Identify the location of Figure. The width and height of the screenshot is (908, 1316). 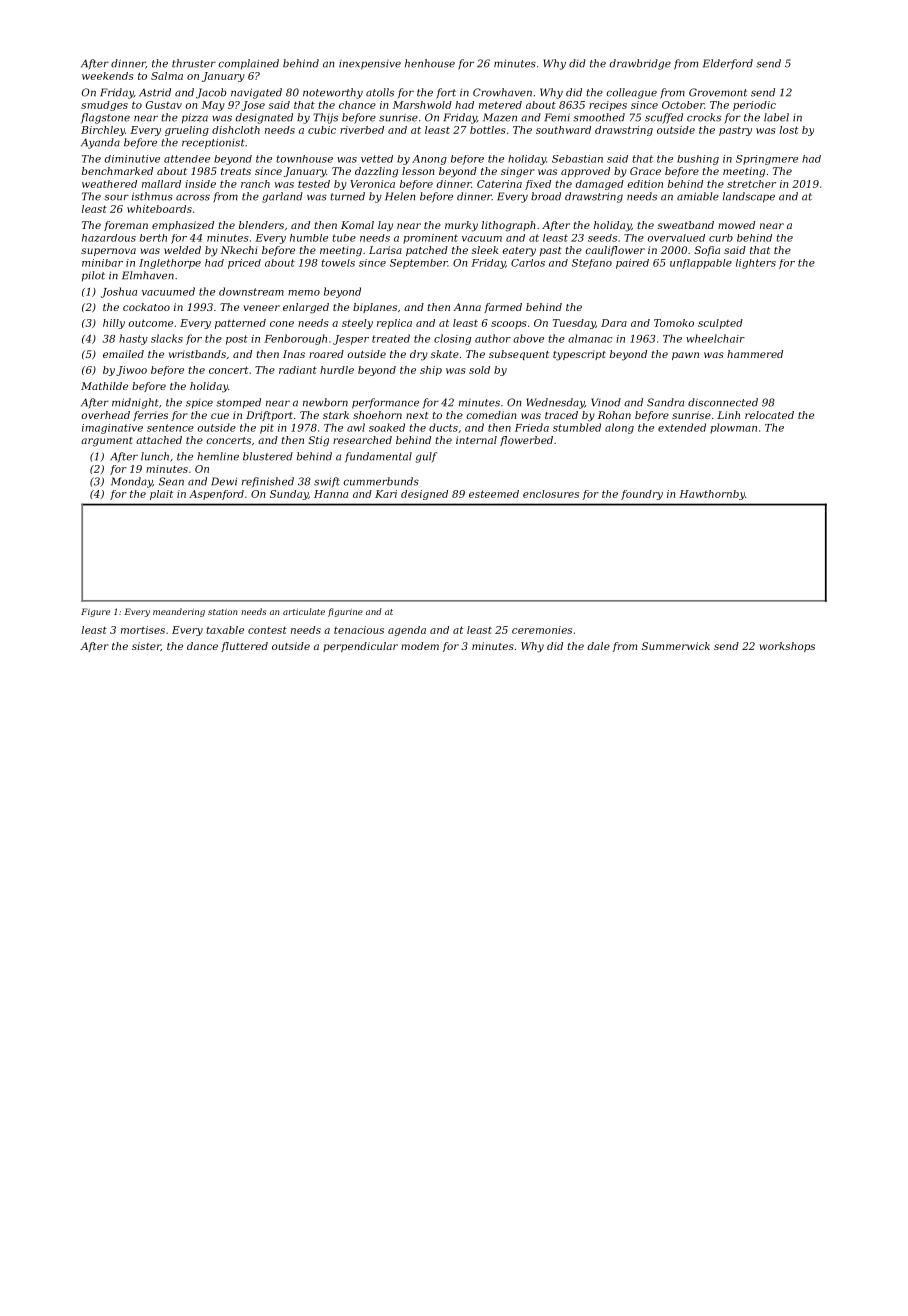
(95, 612).
